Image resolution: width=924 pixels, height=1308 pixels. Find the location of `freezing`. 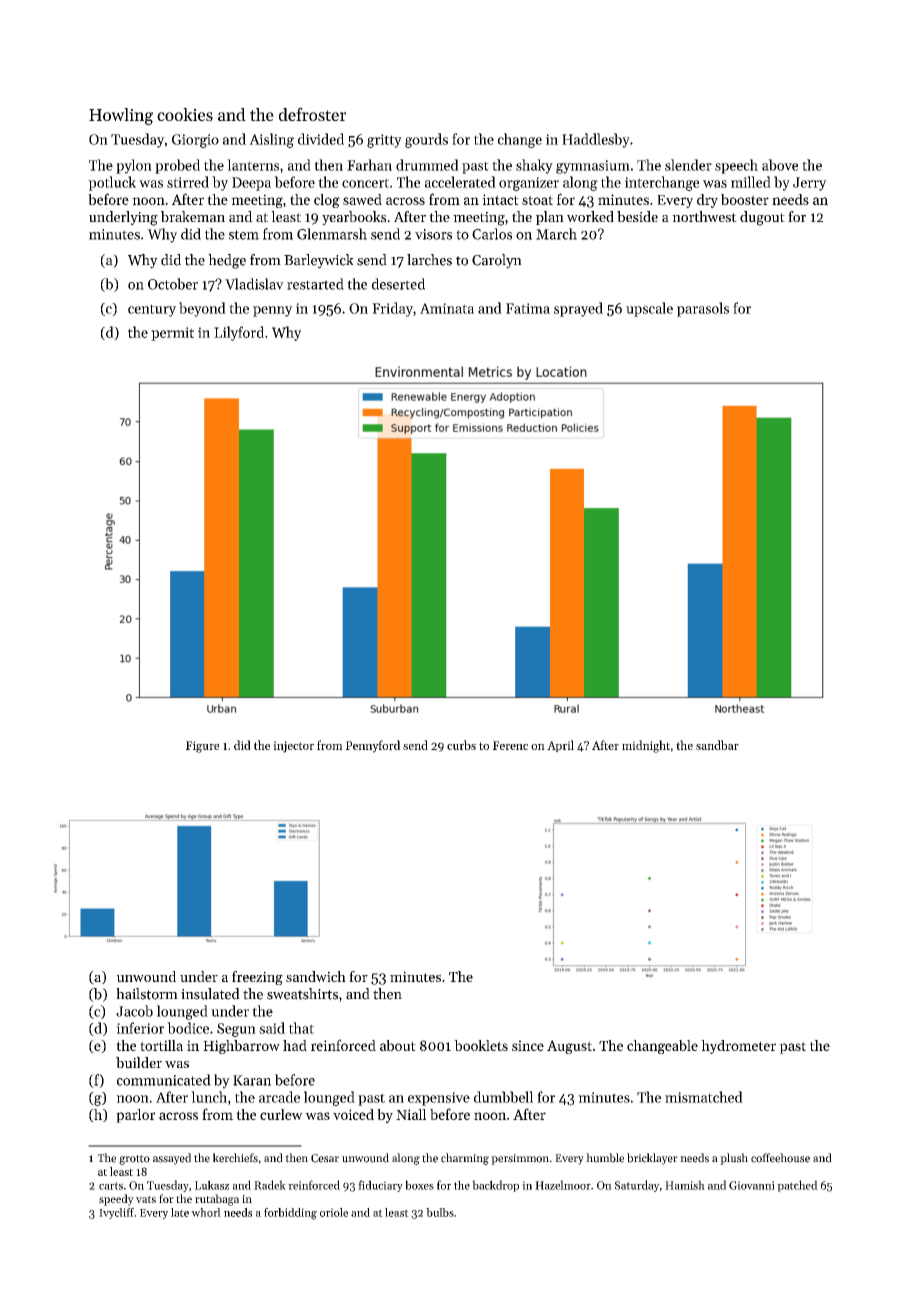

freezing is located at coordinates (257, 978).
